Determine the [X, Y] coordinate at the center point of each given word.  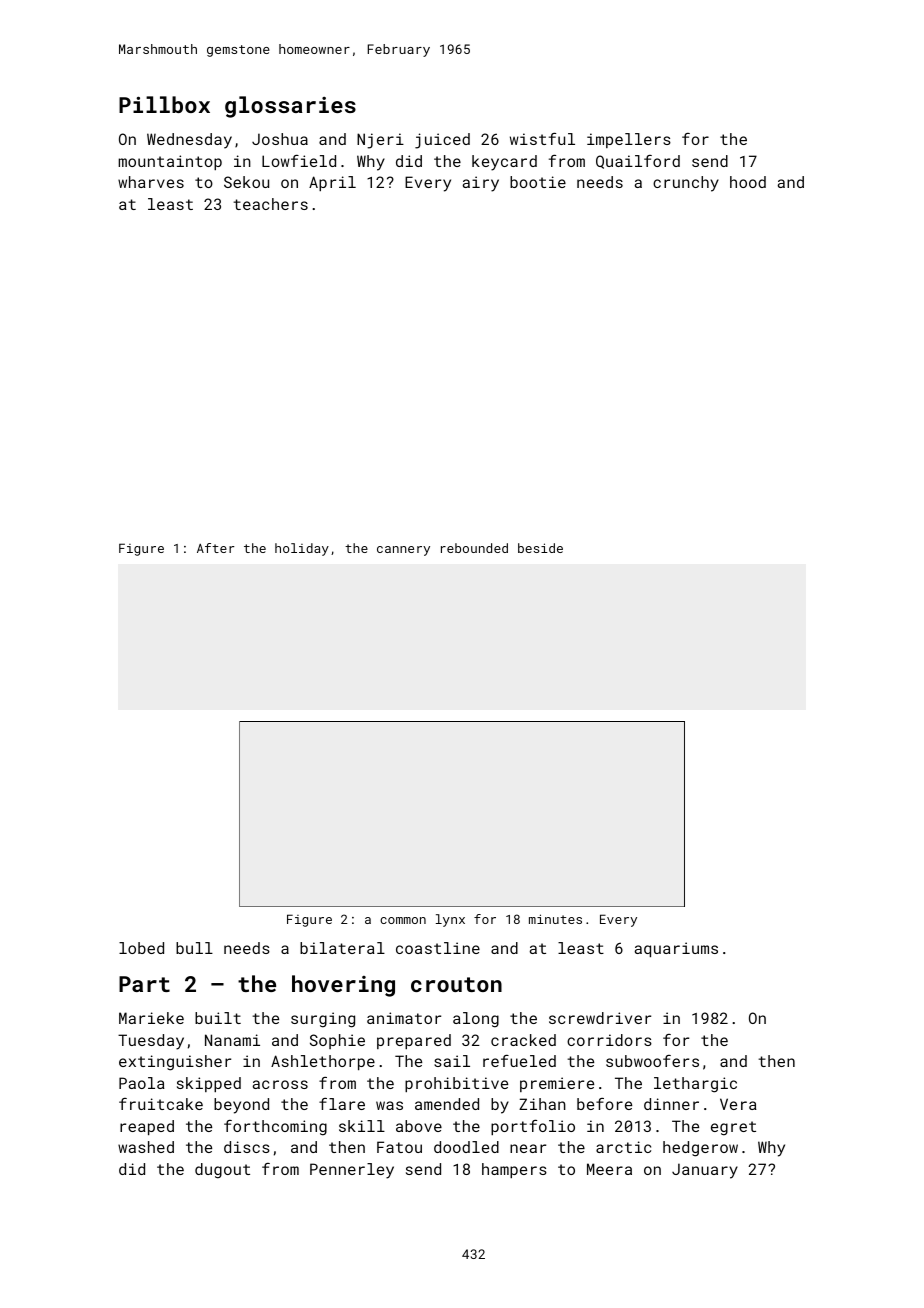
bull [194, 948]
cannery [403, 551]
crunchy [686, 184]
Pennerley [352, 1171]
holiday [302, 549]
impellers [629, 140]
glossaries [290, 107]
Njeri [380, 141]
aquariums [676, 949]
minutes [555, 919]
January [705, 1171]
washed [146, 1147]
